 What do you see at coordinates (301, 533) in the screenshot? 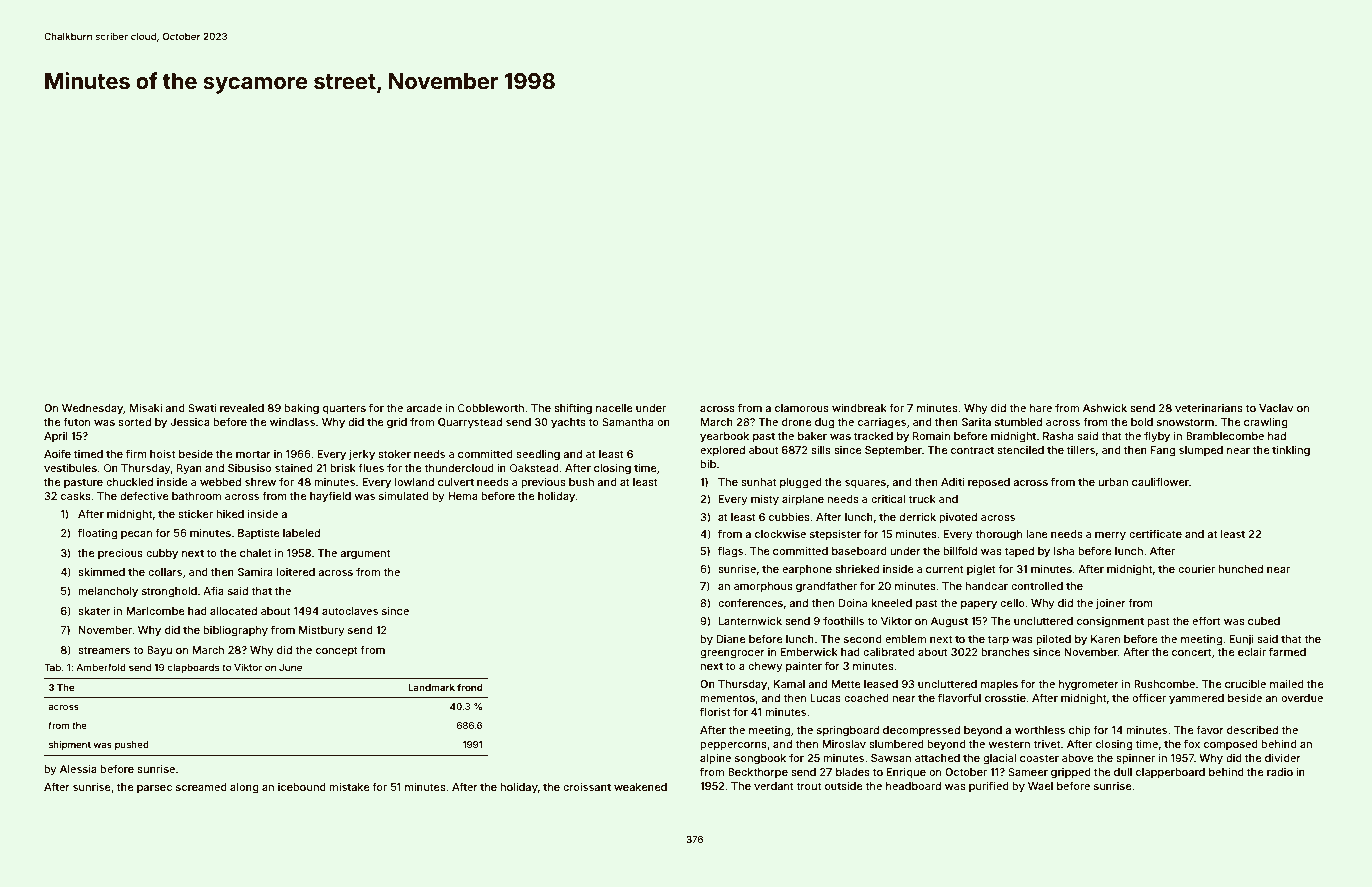
I see `labeled` at bounding box center [301, 533].
